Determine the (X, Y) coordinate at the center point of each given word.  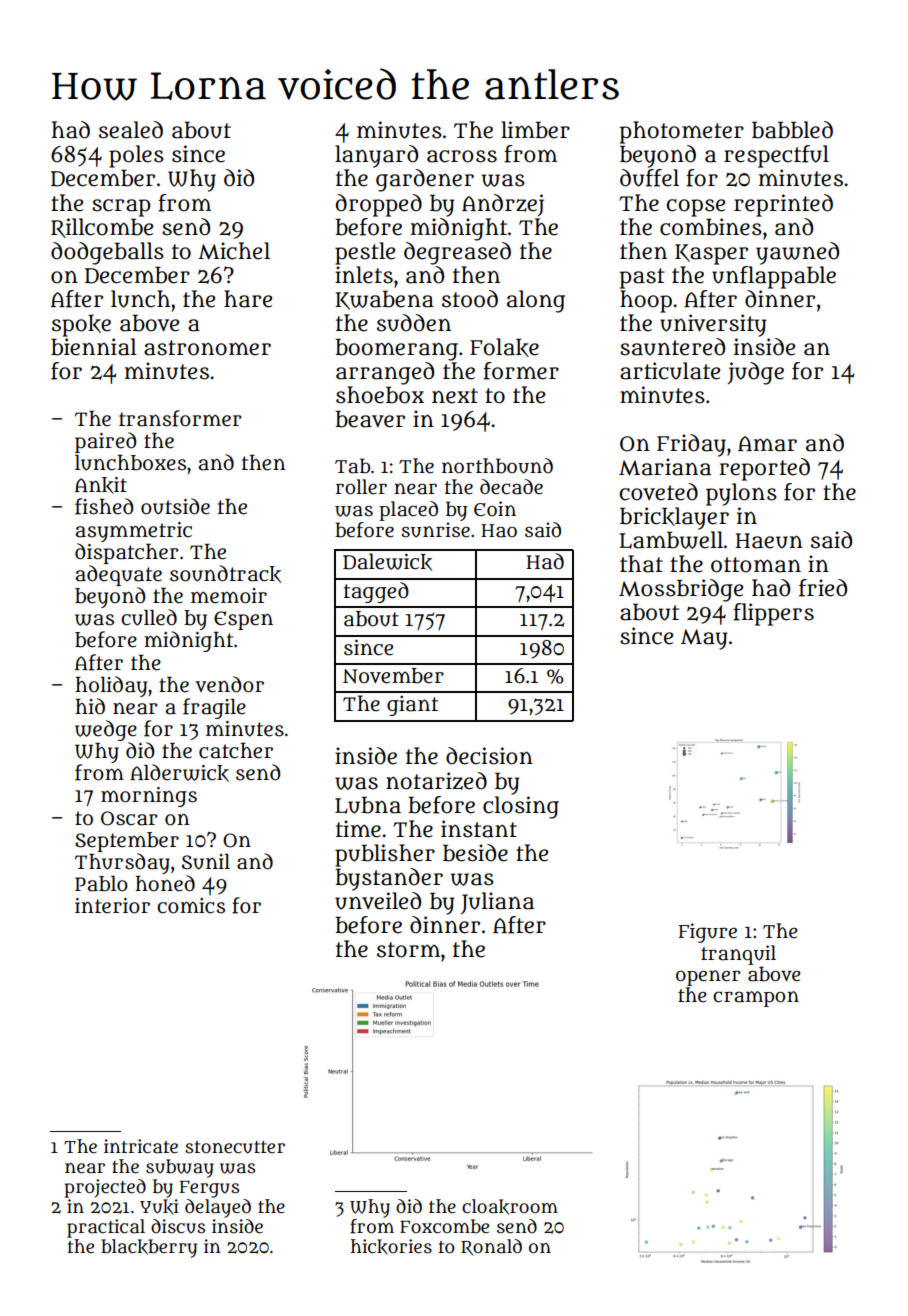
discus (178, 1226)
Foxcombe (444, 1226)
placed (408, 511)
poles (136, 156)
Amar (767, 444)
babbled (792, 130)
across (462, 156)
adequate (119, 575)
